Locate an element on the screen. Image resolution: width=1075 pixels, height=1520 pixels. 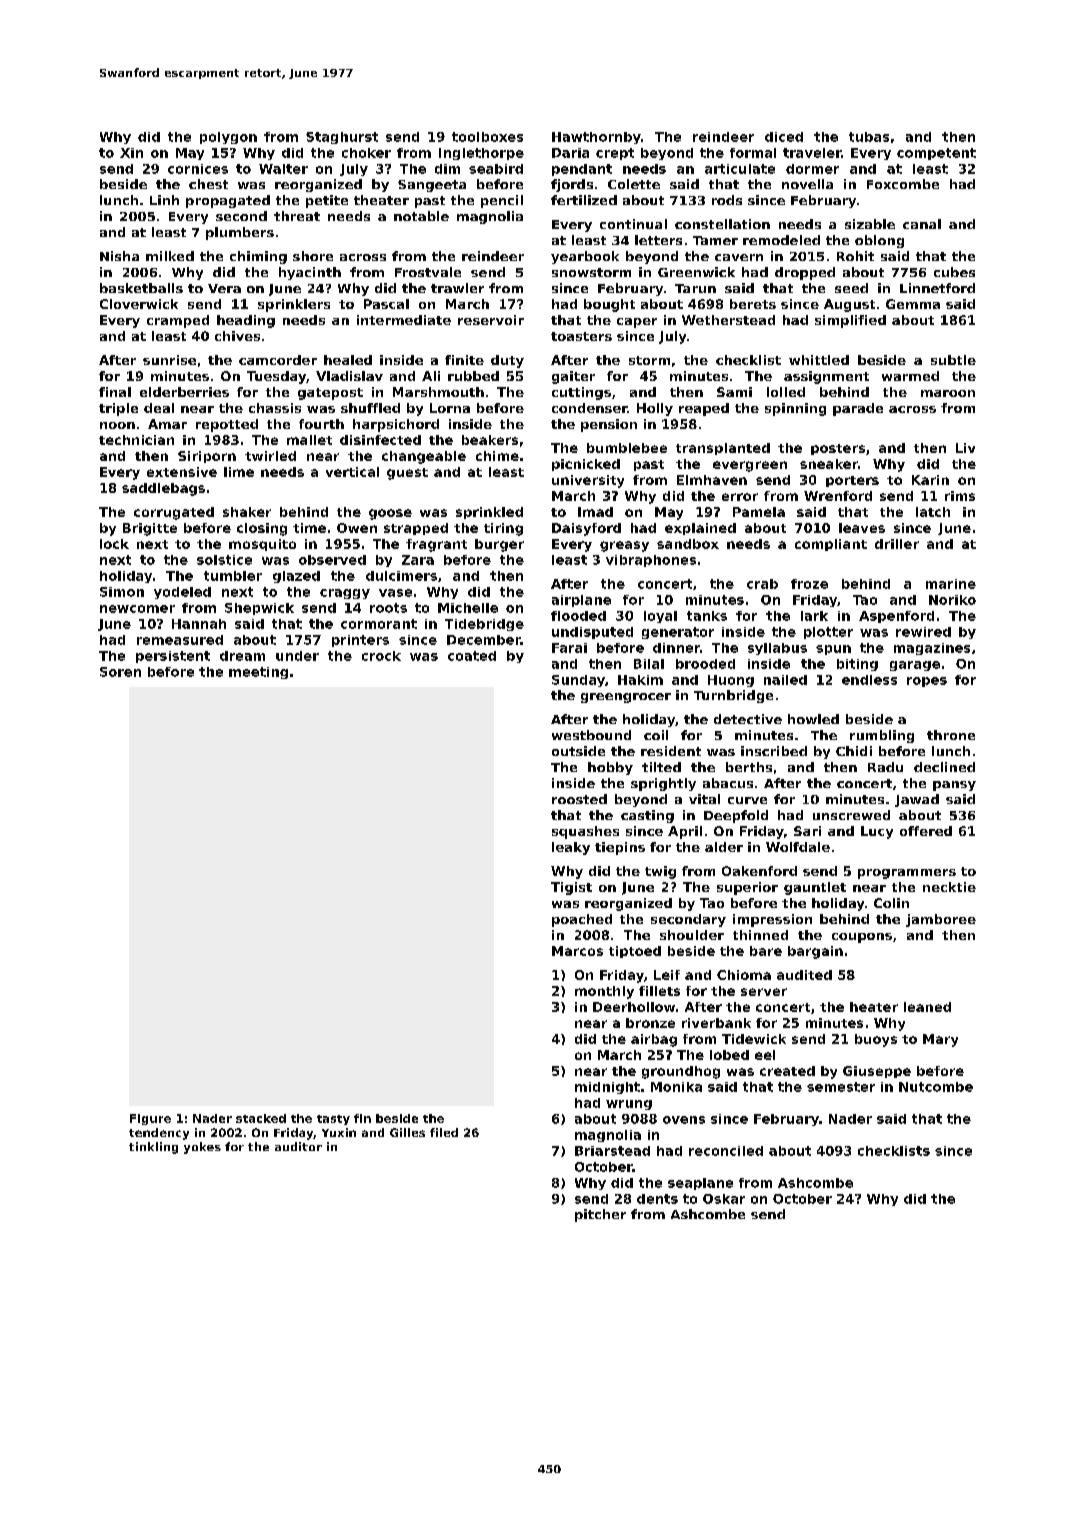
Tigist is located at coordinates (571, 888).
